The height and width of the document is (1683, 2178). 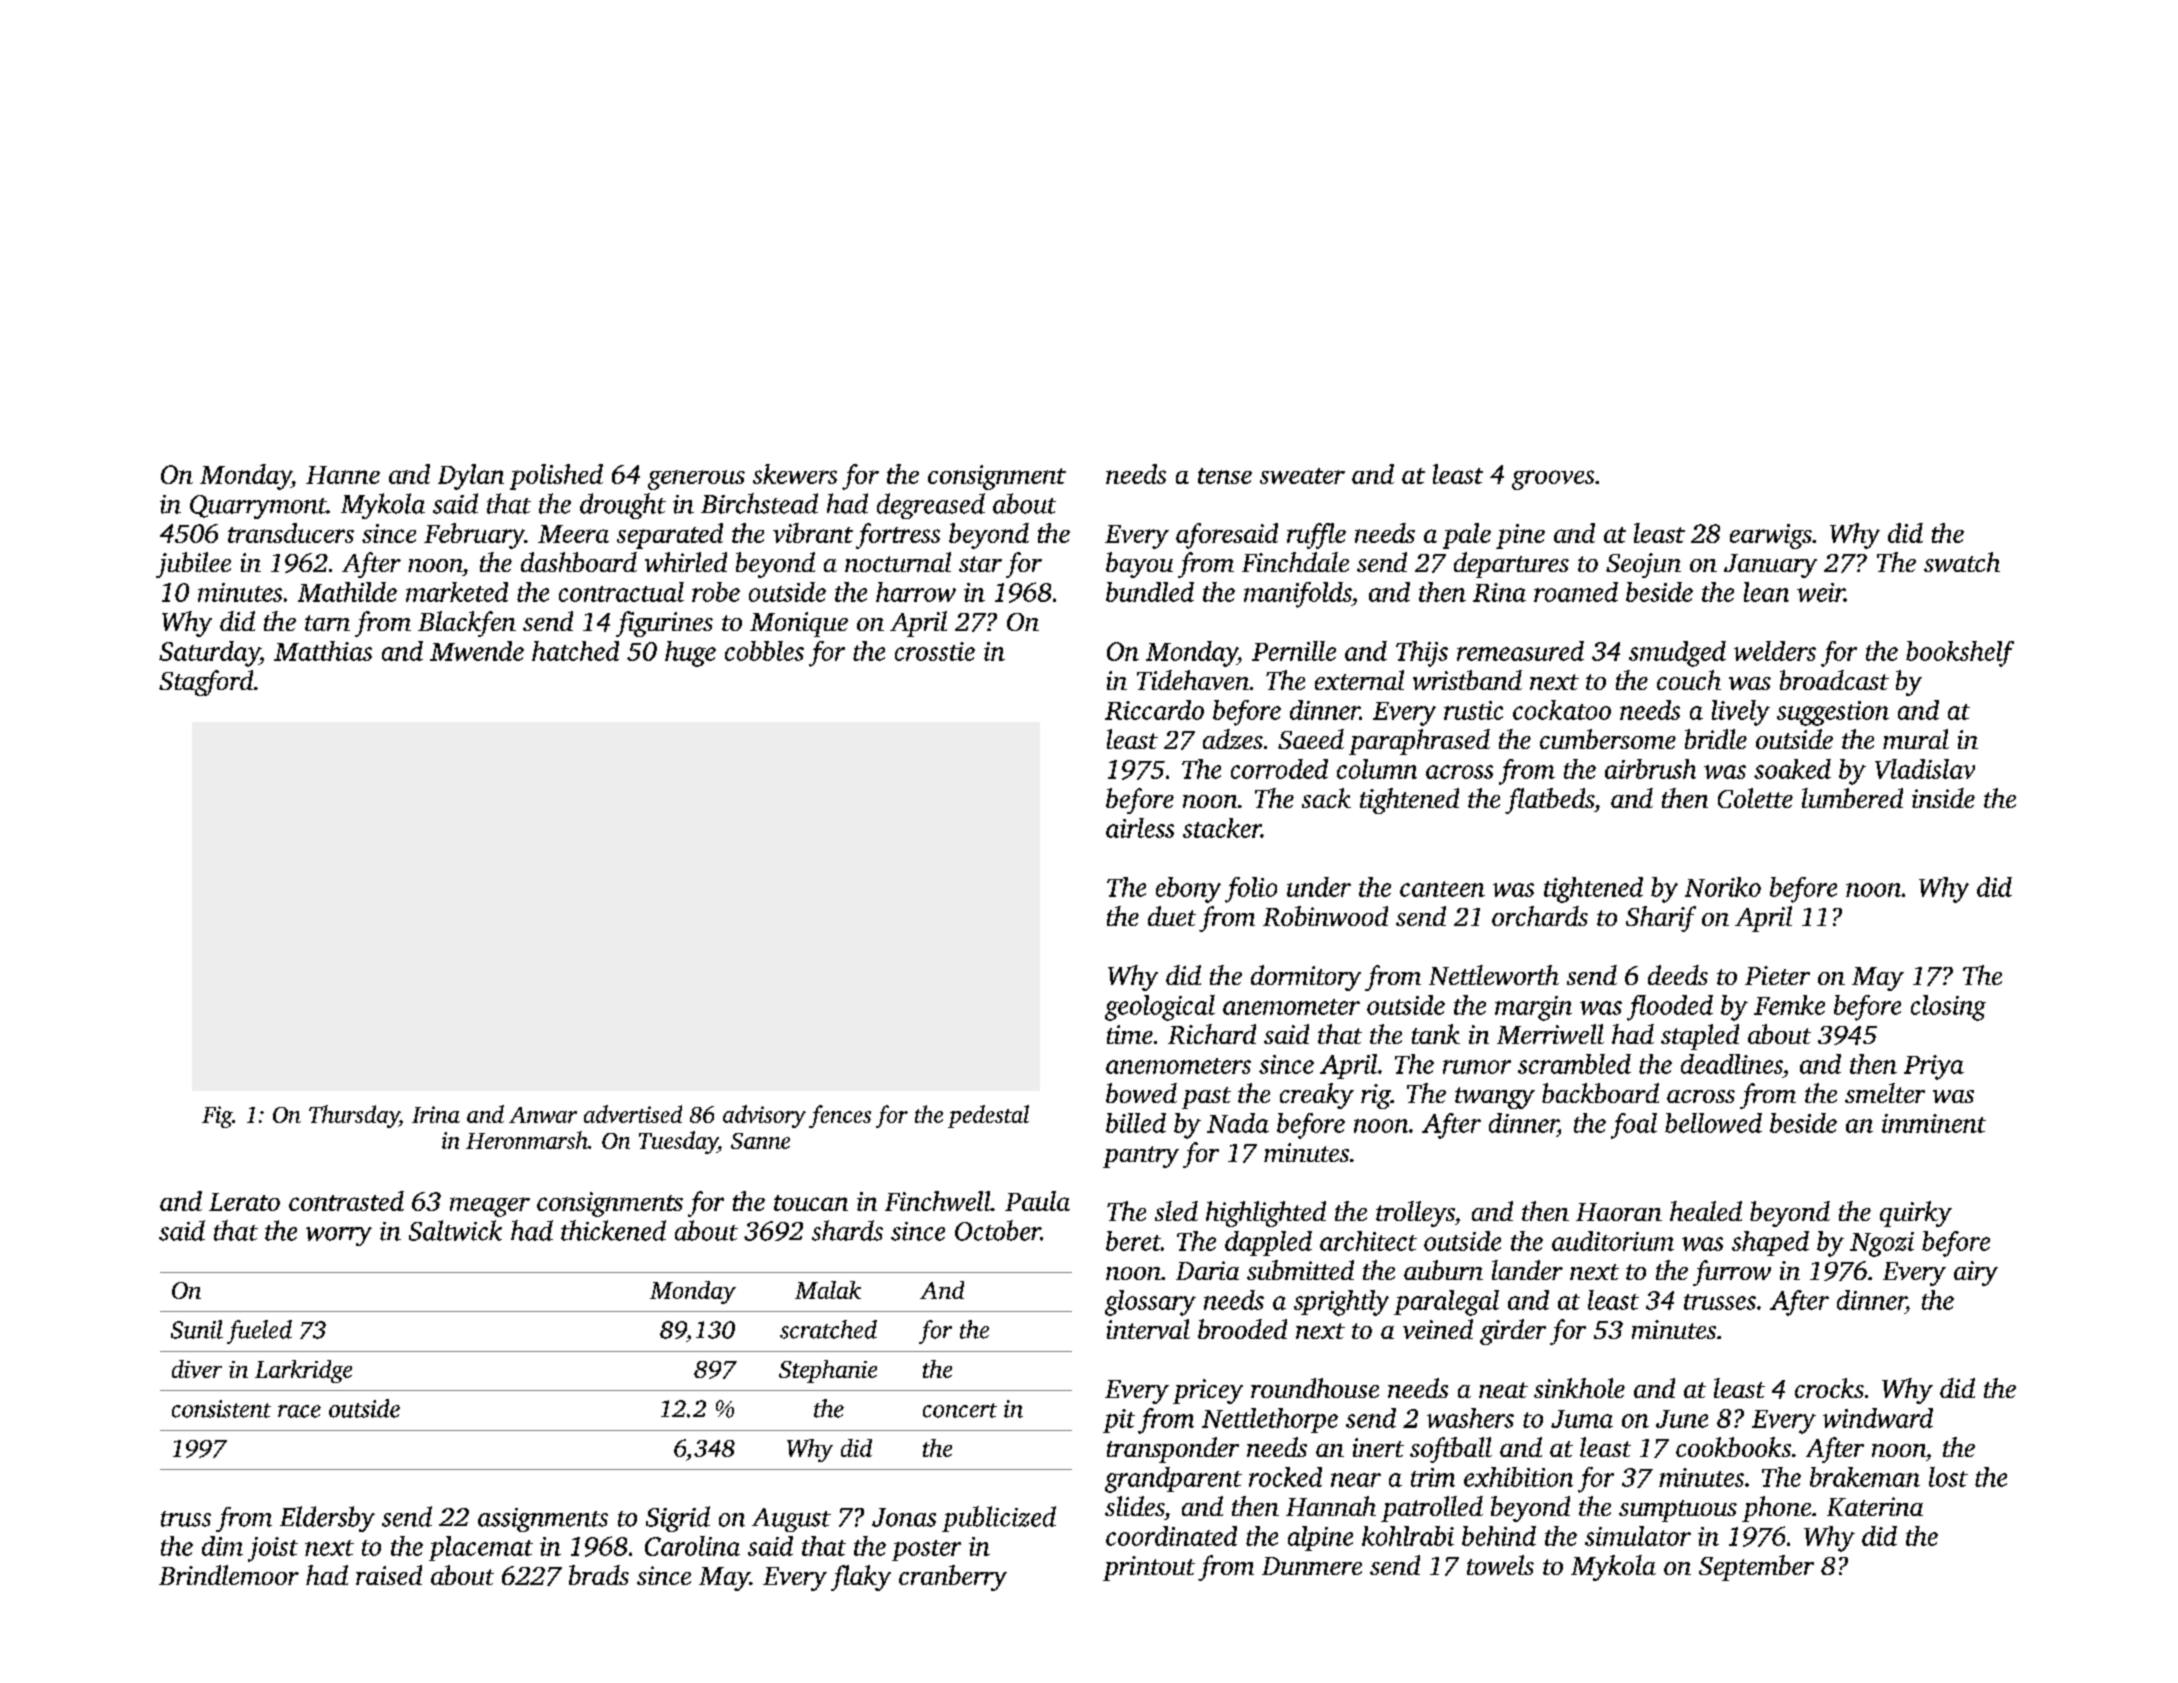 I want to click on weir, so click(x=1820, y=592).
